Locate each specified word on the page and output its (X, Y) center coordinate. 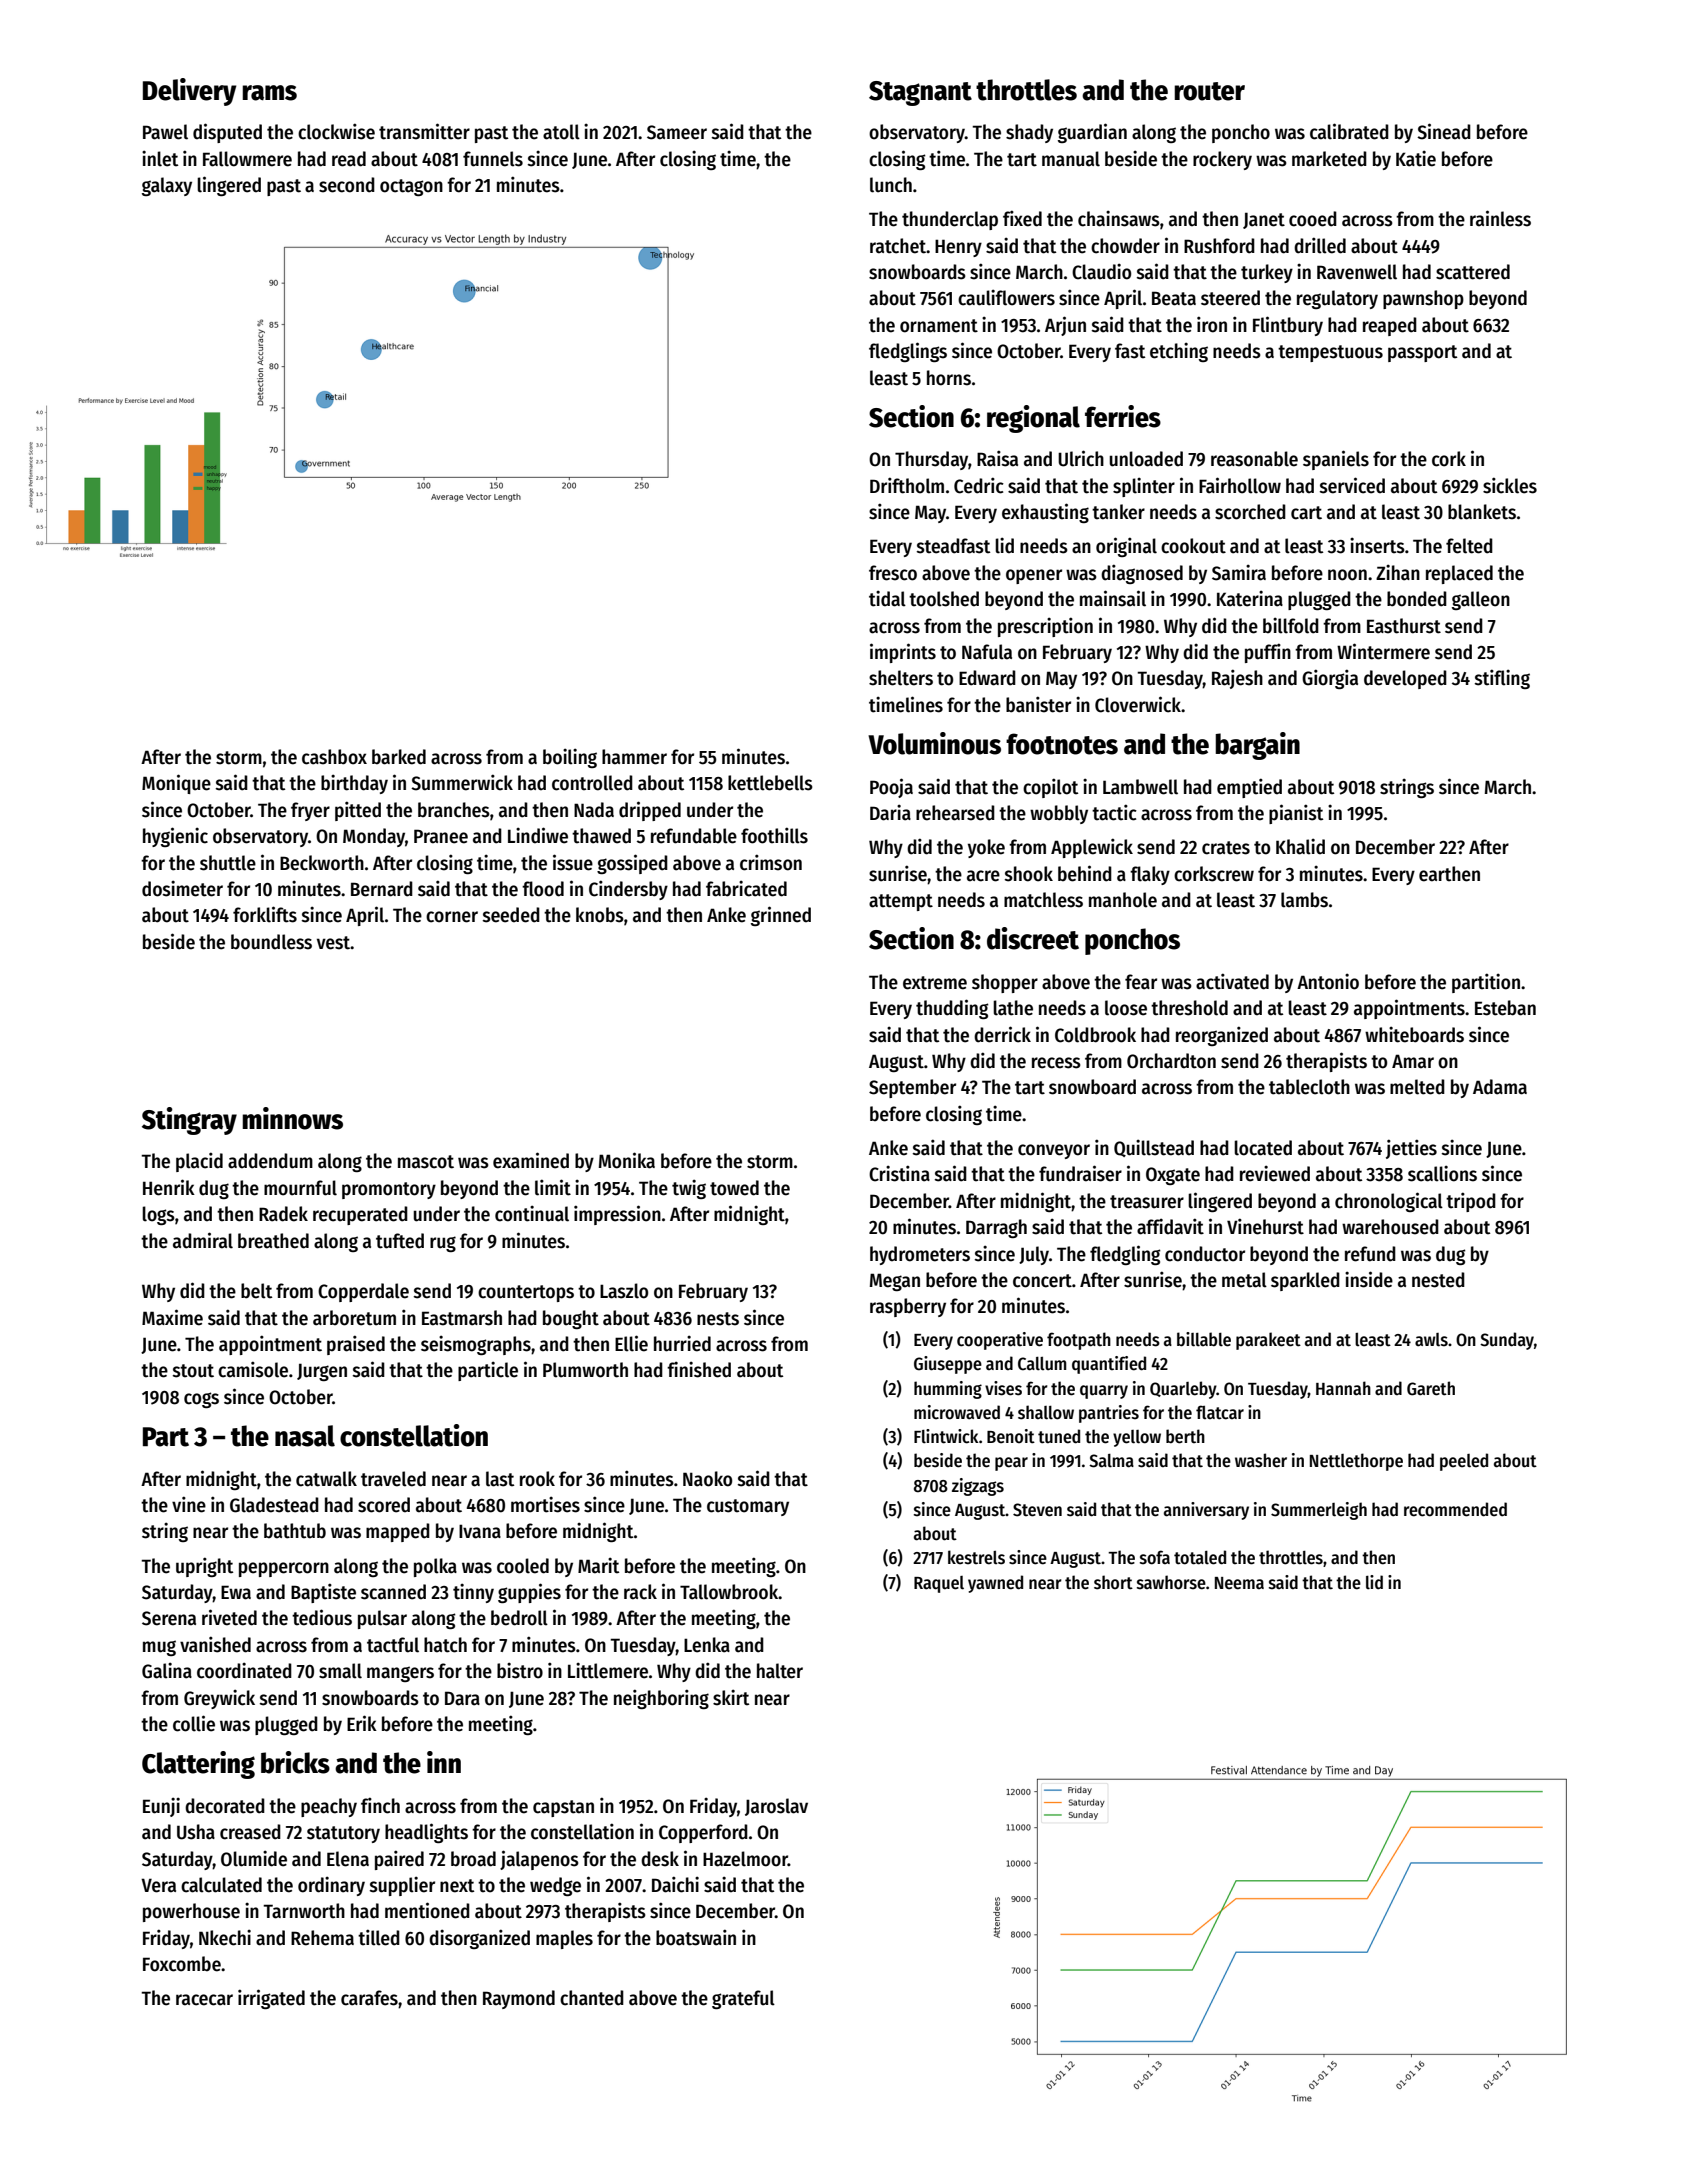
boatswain (696, 1937)
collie (194, 1723)
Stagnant (920, 93)
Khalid (1300, 846)
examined (531, 1160)
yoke (986, 848)
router (1209, 91)
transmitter (424, 131)
